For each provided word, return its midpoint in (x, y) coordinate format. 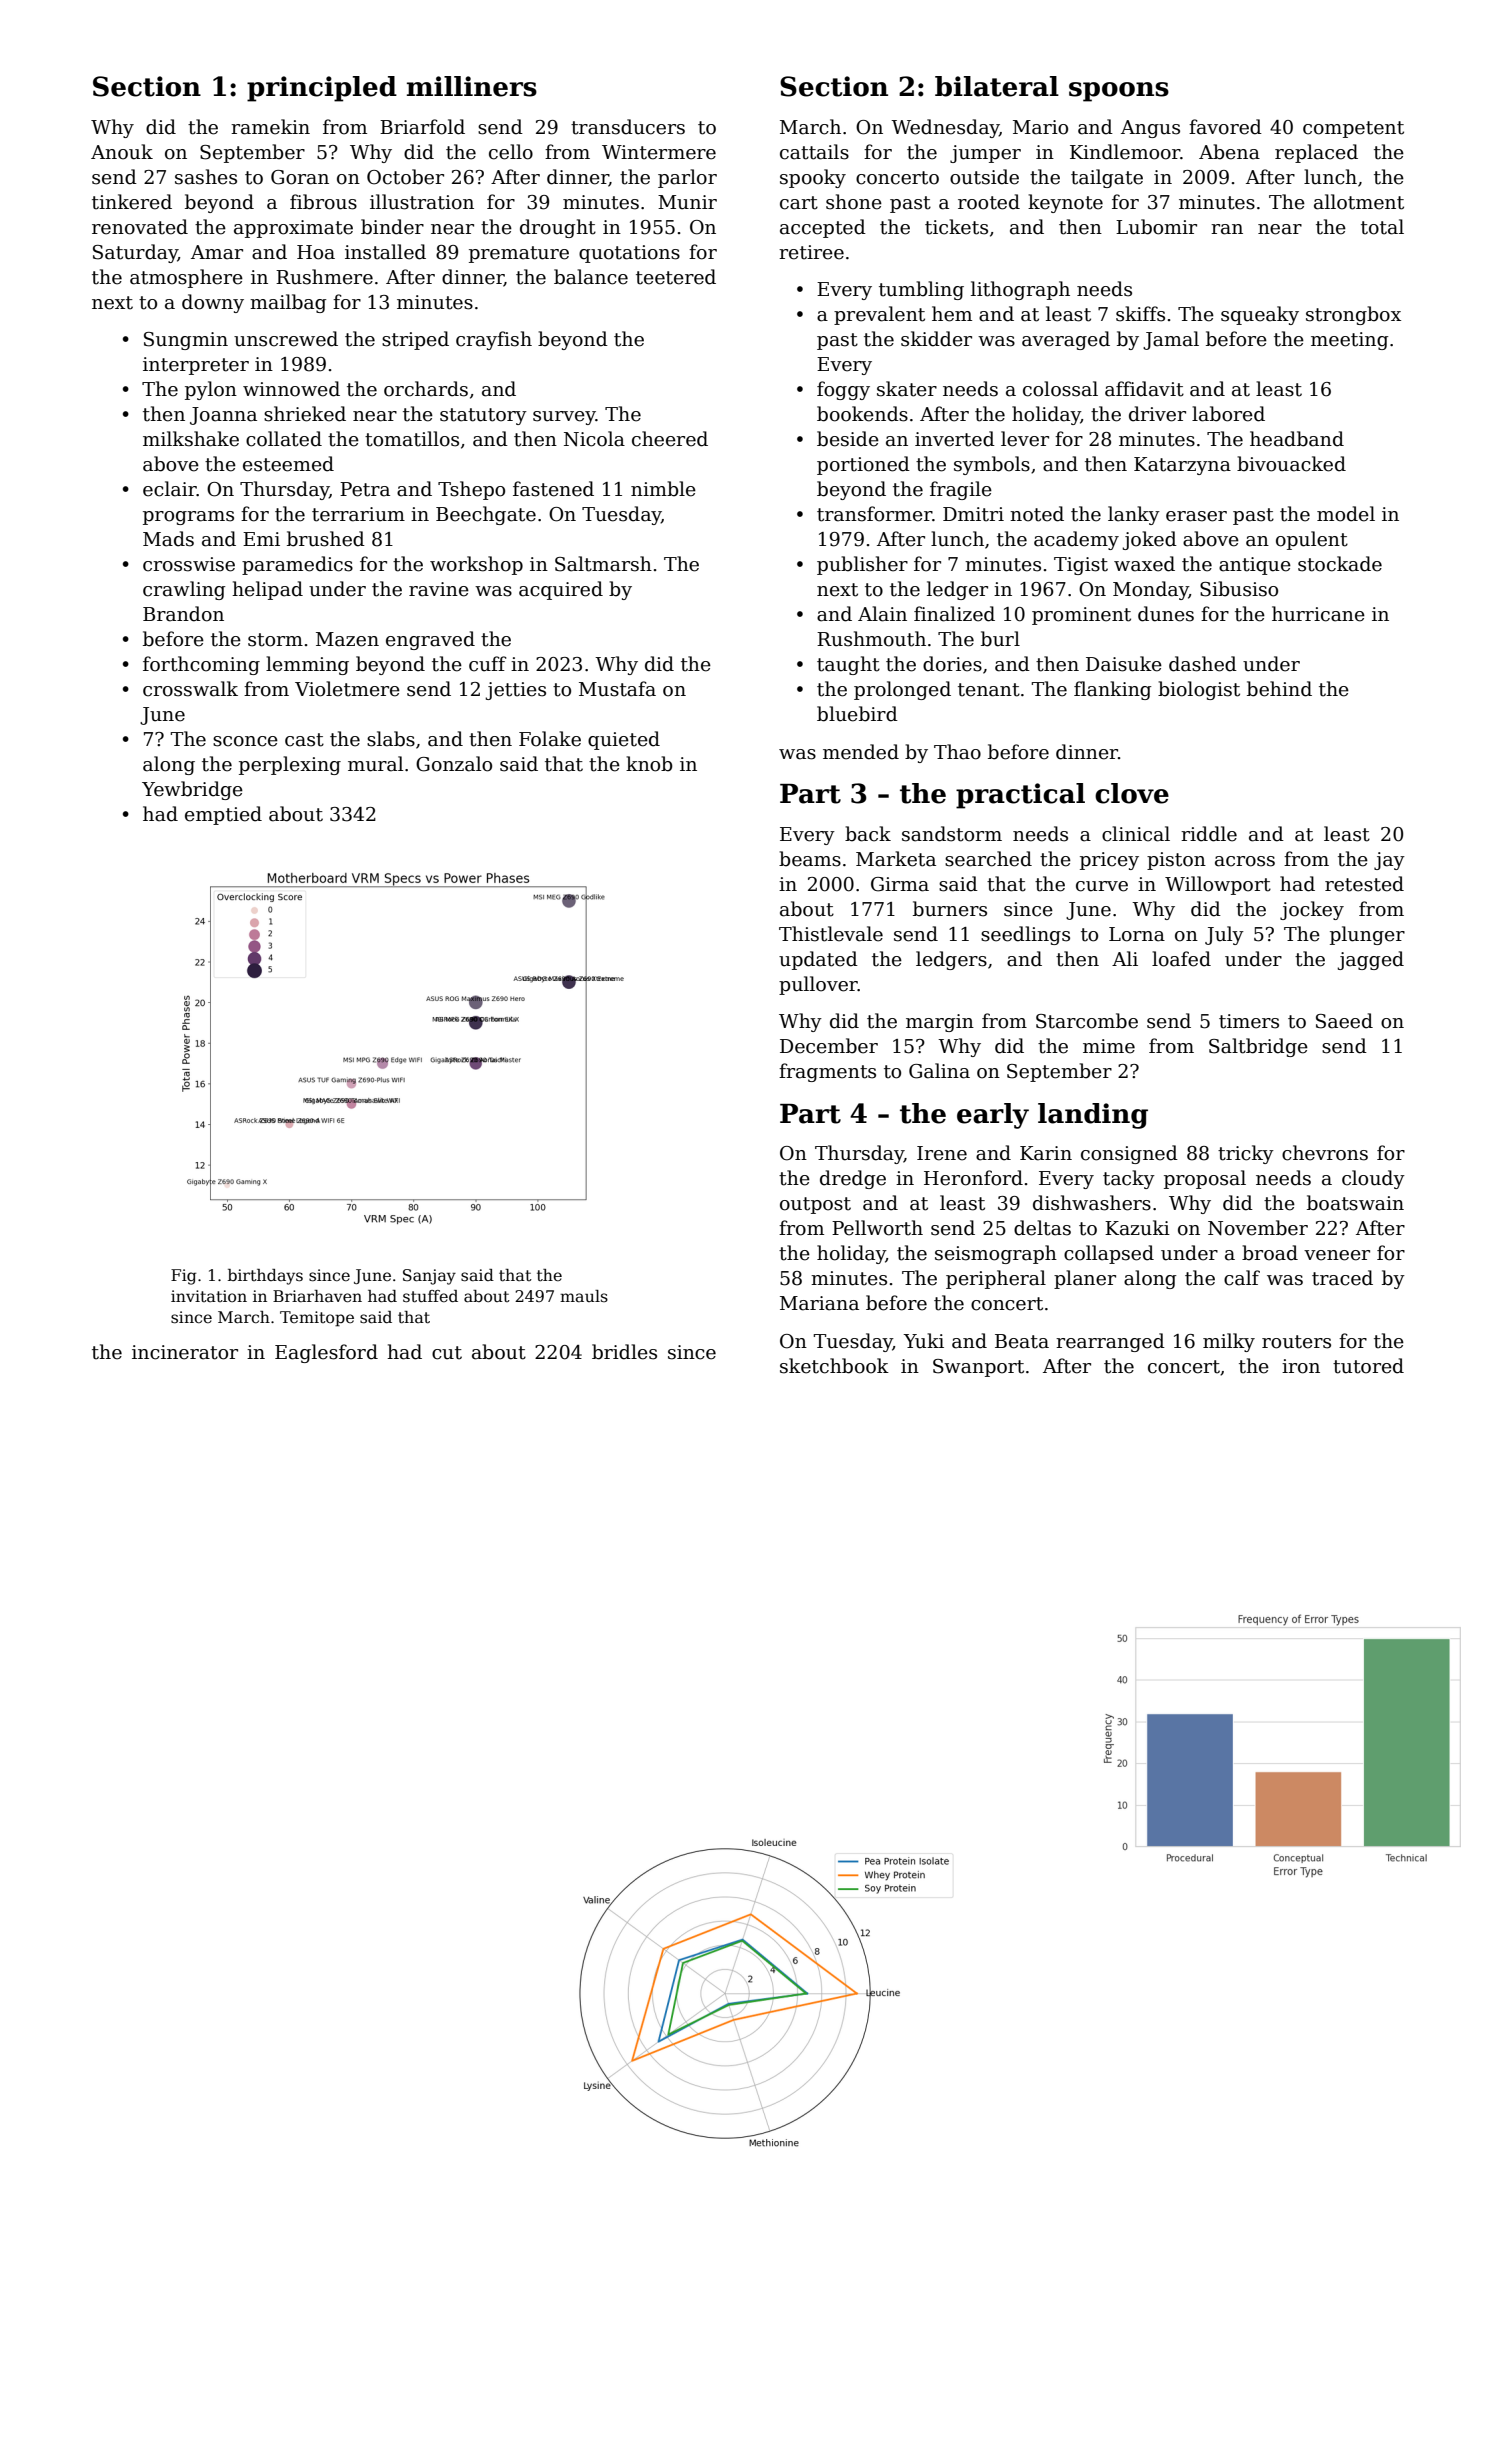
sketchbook (834, 1366)
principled (322, 89)
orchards (426, 389)
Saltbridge (1258, 1047)
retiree (811, 252)
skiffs (1140, 314)
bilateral (997, 86)
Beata (1022, 1341)
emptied (223, 815)
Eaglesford (326, 1353)
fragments (827, 1072)
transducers (628, 127)
